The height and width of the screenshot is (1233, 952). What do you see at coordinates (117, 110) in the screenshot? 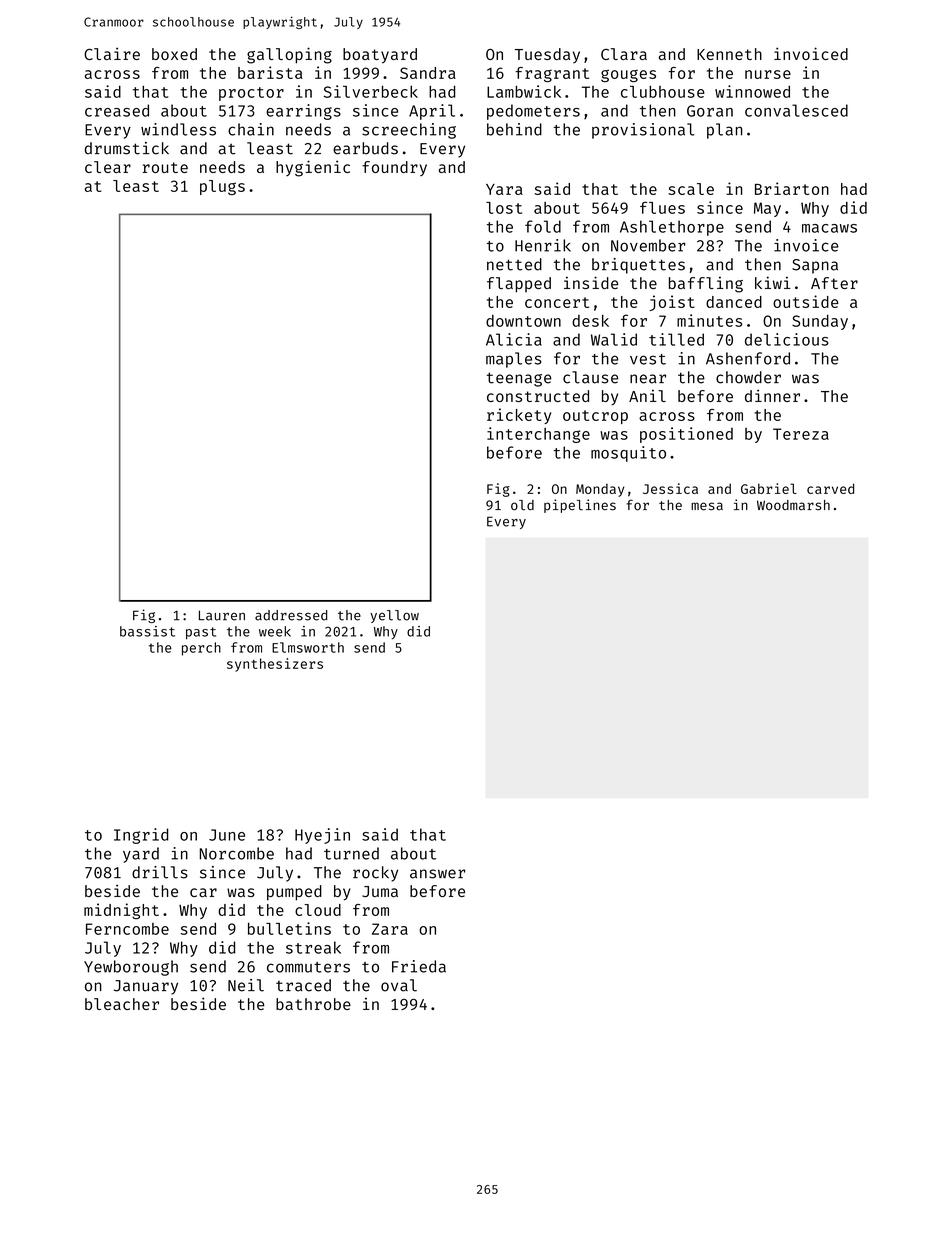
I see `creased` at bounding box center [117, 110].
